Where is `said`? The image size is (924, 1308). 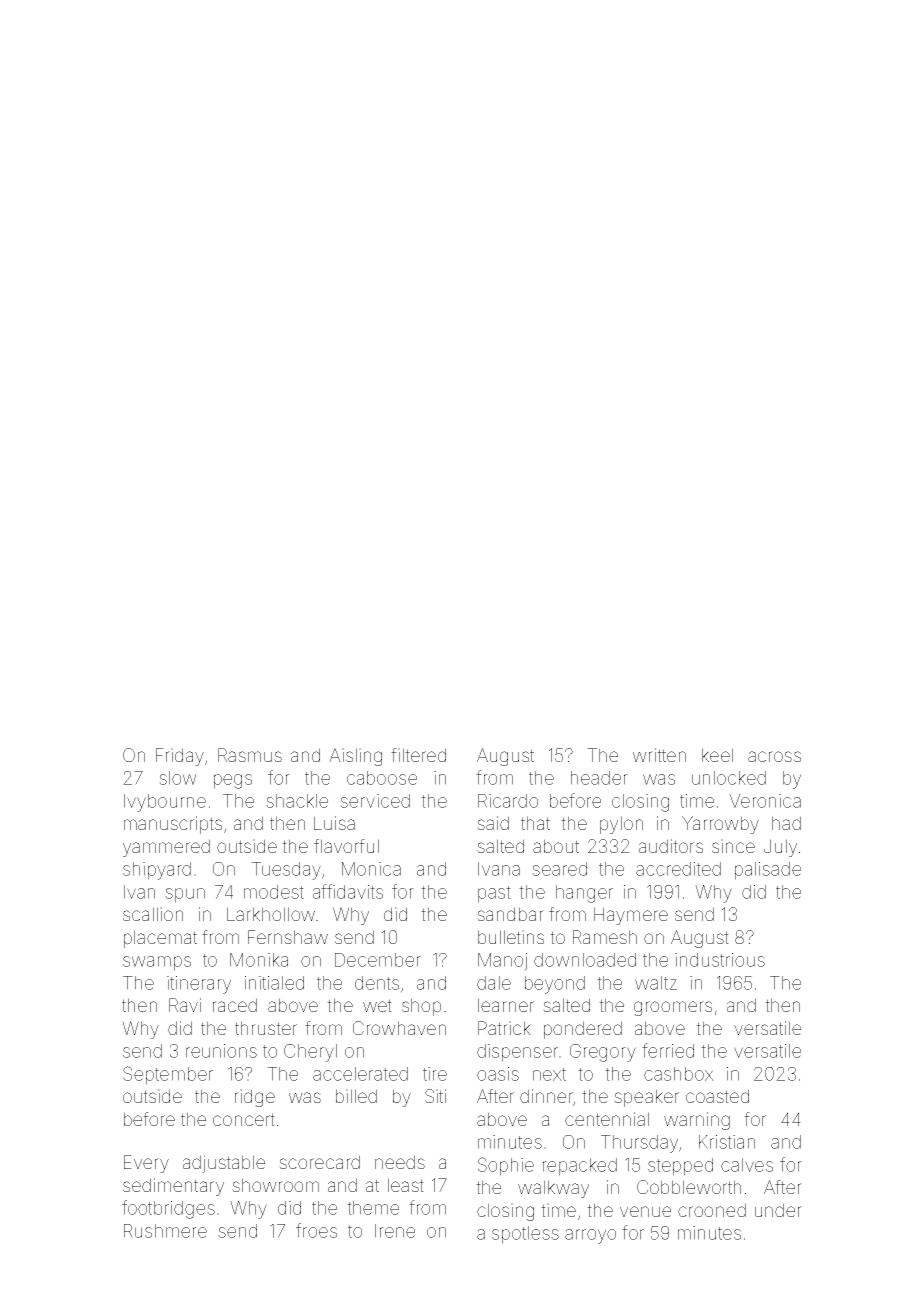
said is located at coordinates (493, 823).
